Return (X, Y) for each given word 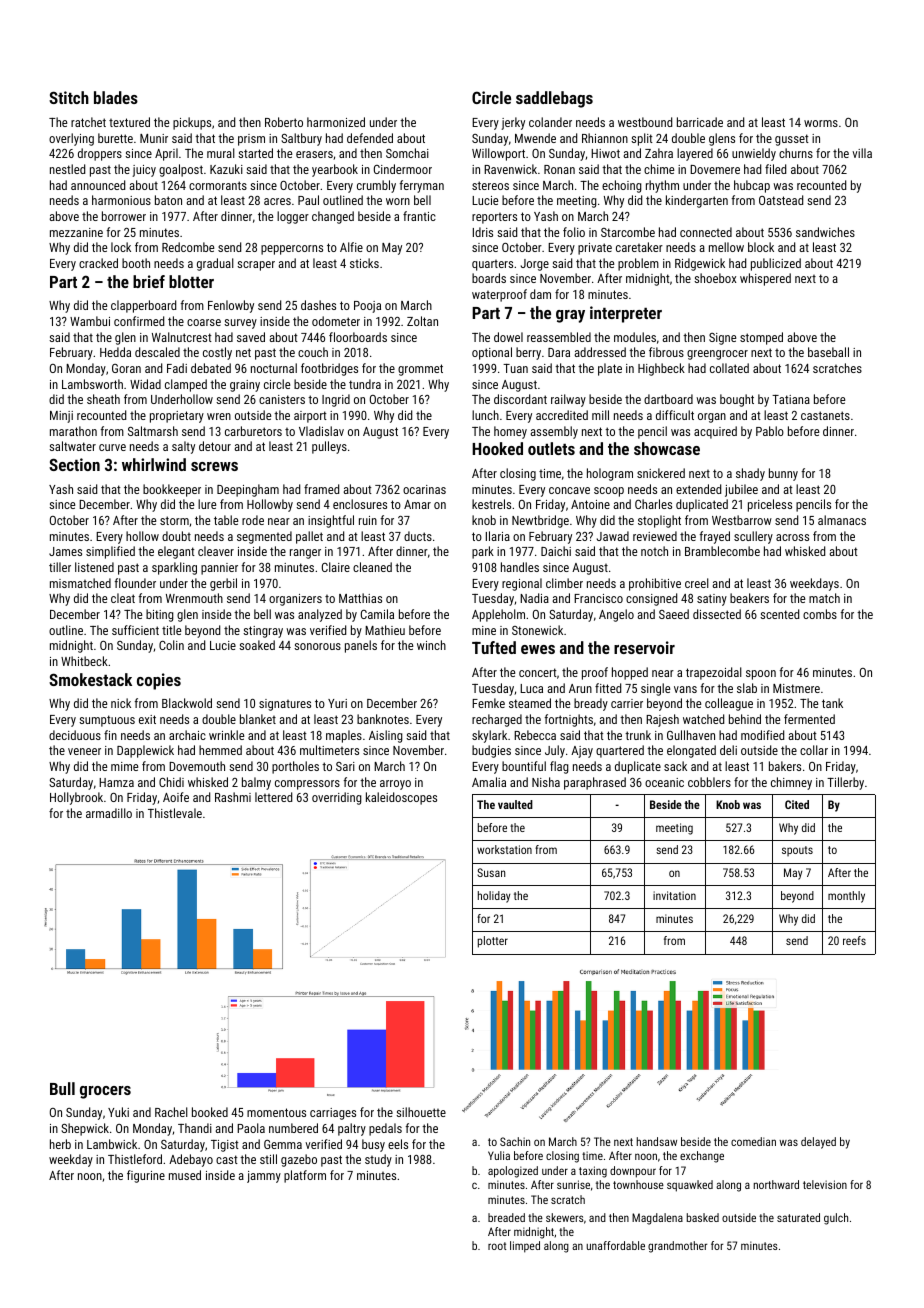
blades (116, 97)
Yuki (118, 1112)
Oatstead (781, 200)
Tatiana (791, 399)
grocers (105, 1092)
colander (550, 122)
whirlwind (154, 464)
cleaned (372, 567)
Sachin (515, 1141)
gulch (836, 1219)
